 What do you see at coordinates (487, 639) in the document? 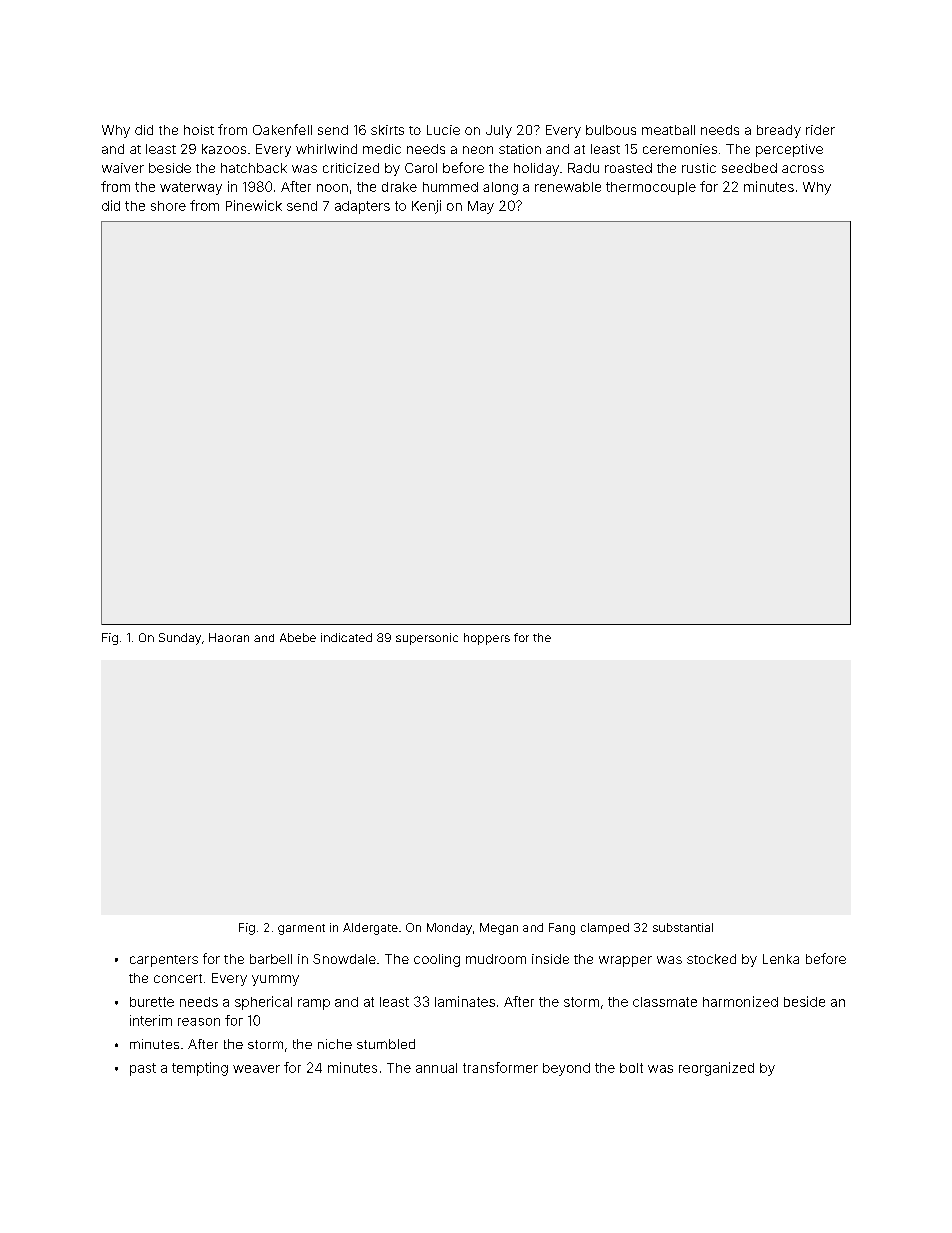
I see `hoppers` at bounding box center [487, 639].
